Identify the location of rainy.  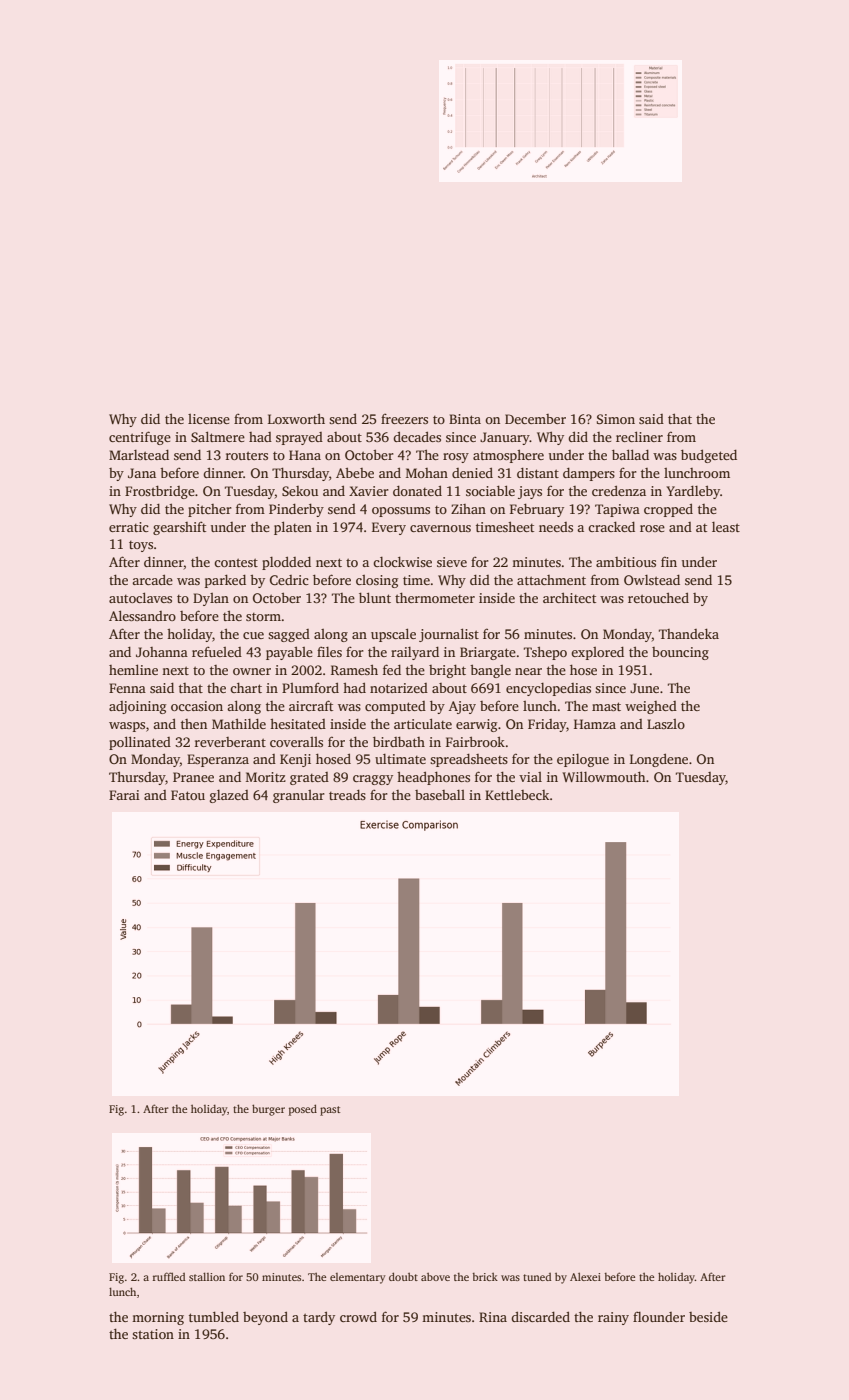
(613, 1318).
